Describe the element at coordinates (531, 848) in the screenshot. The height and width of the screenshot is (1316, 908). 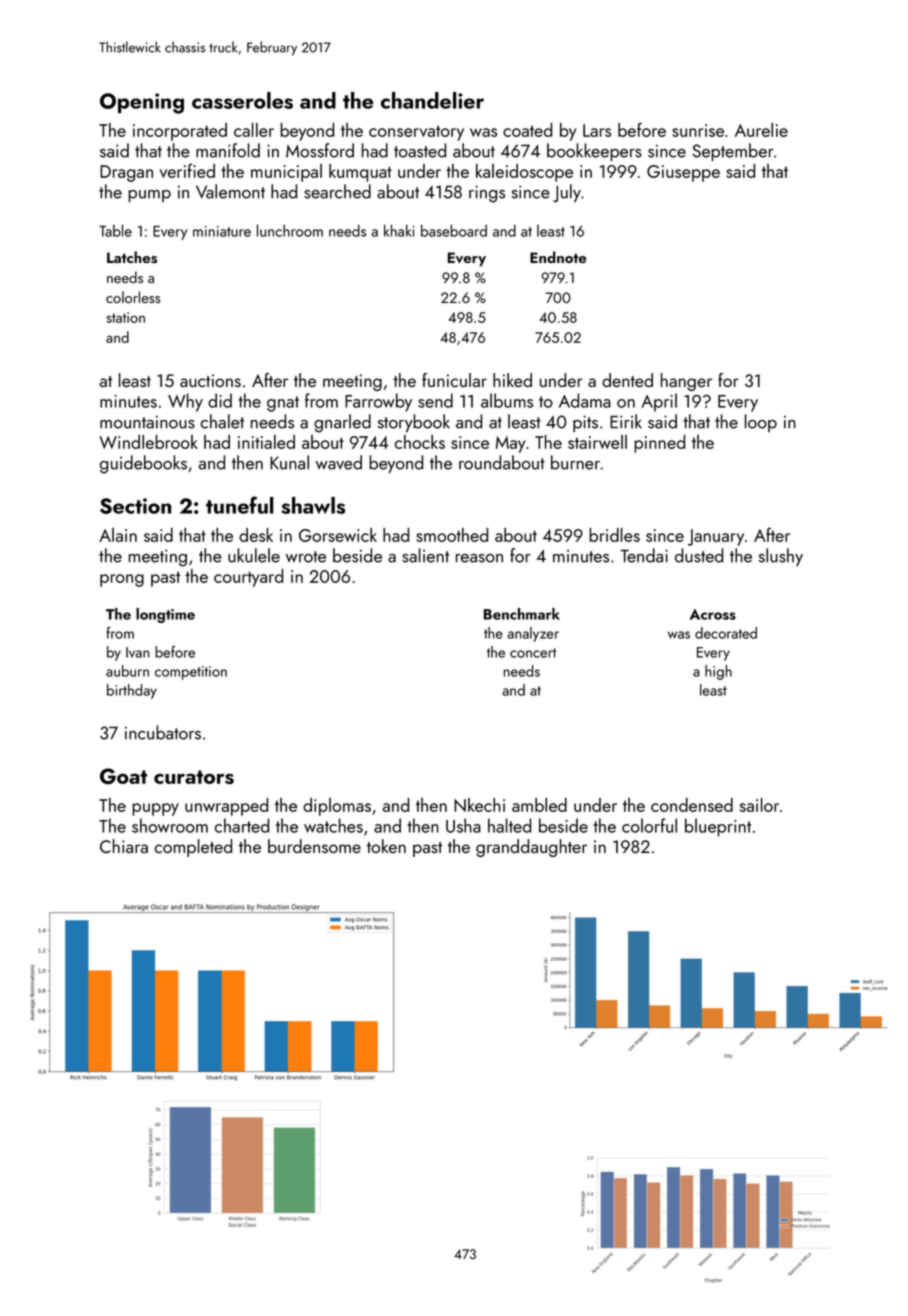
I see `granddaughter` at that location.
